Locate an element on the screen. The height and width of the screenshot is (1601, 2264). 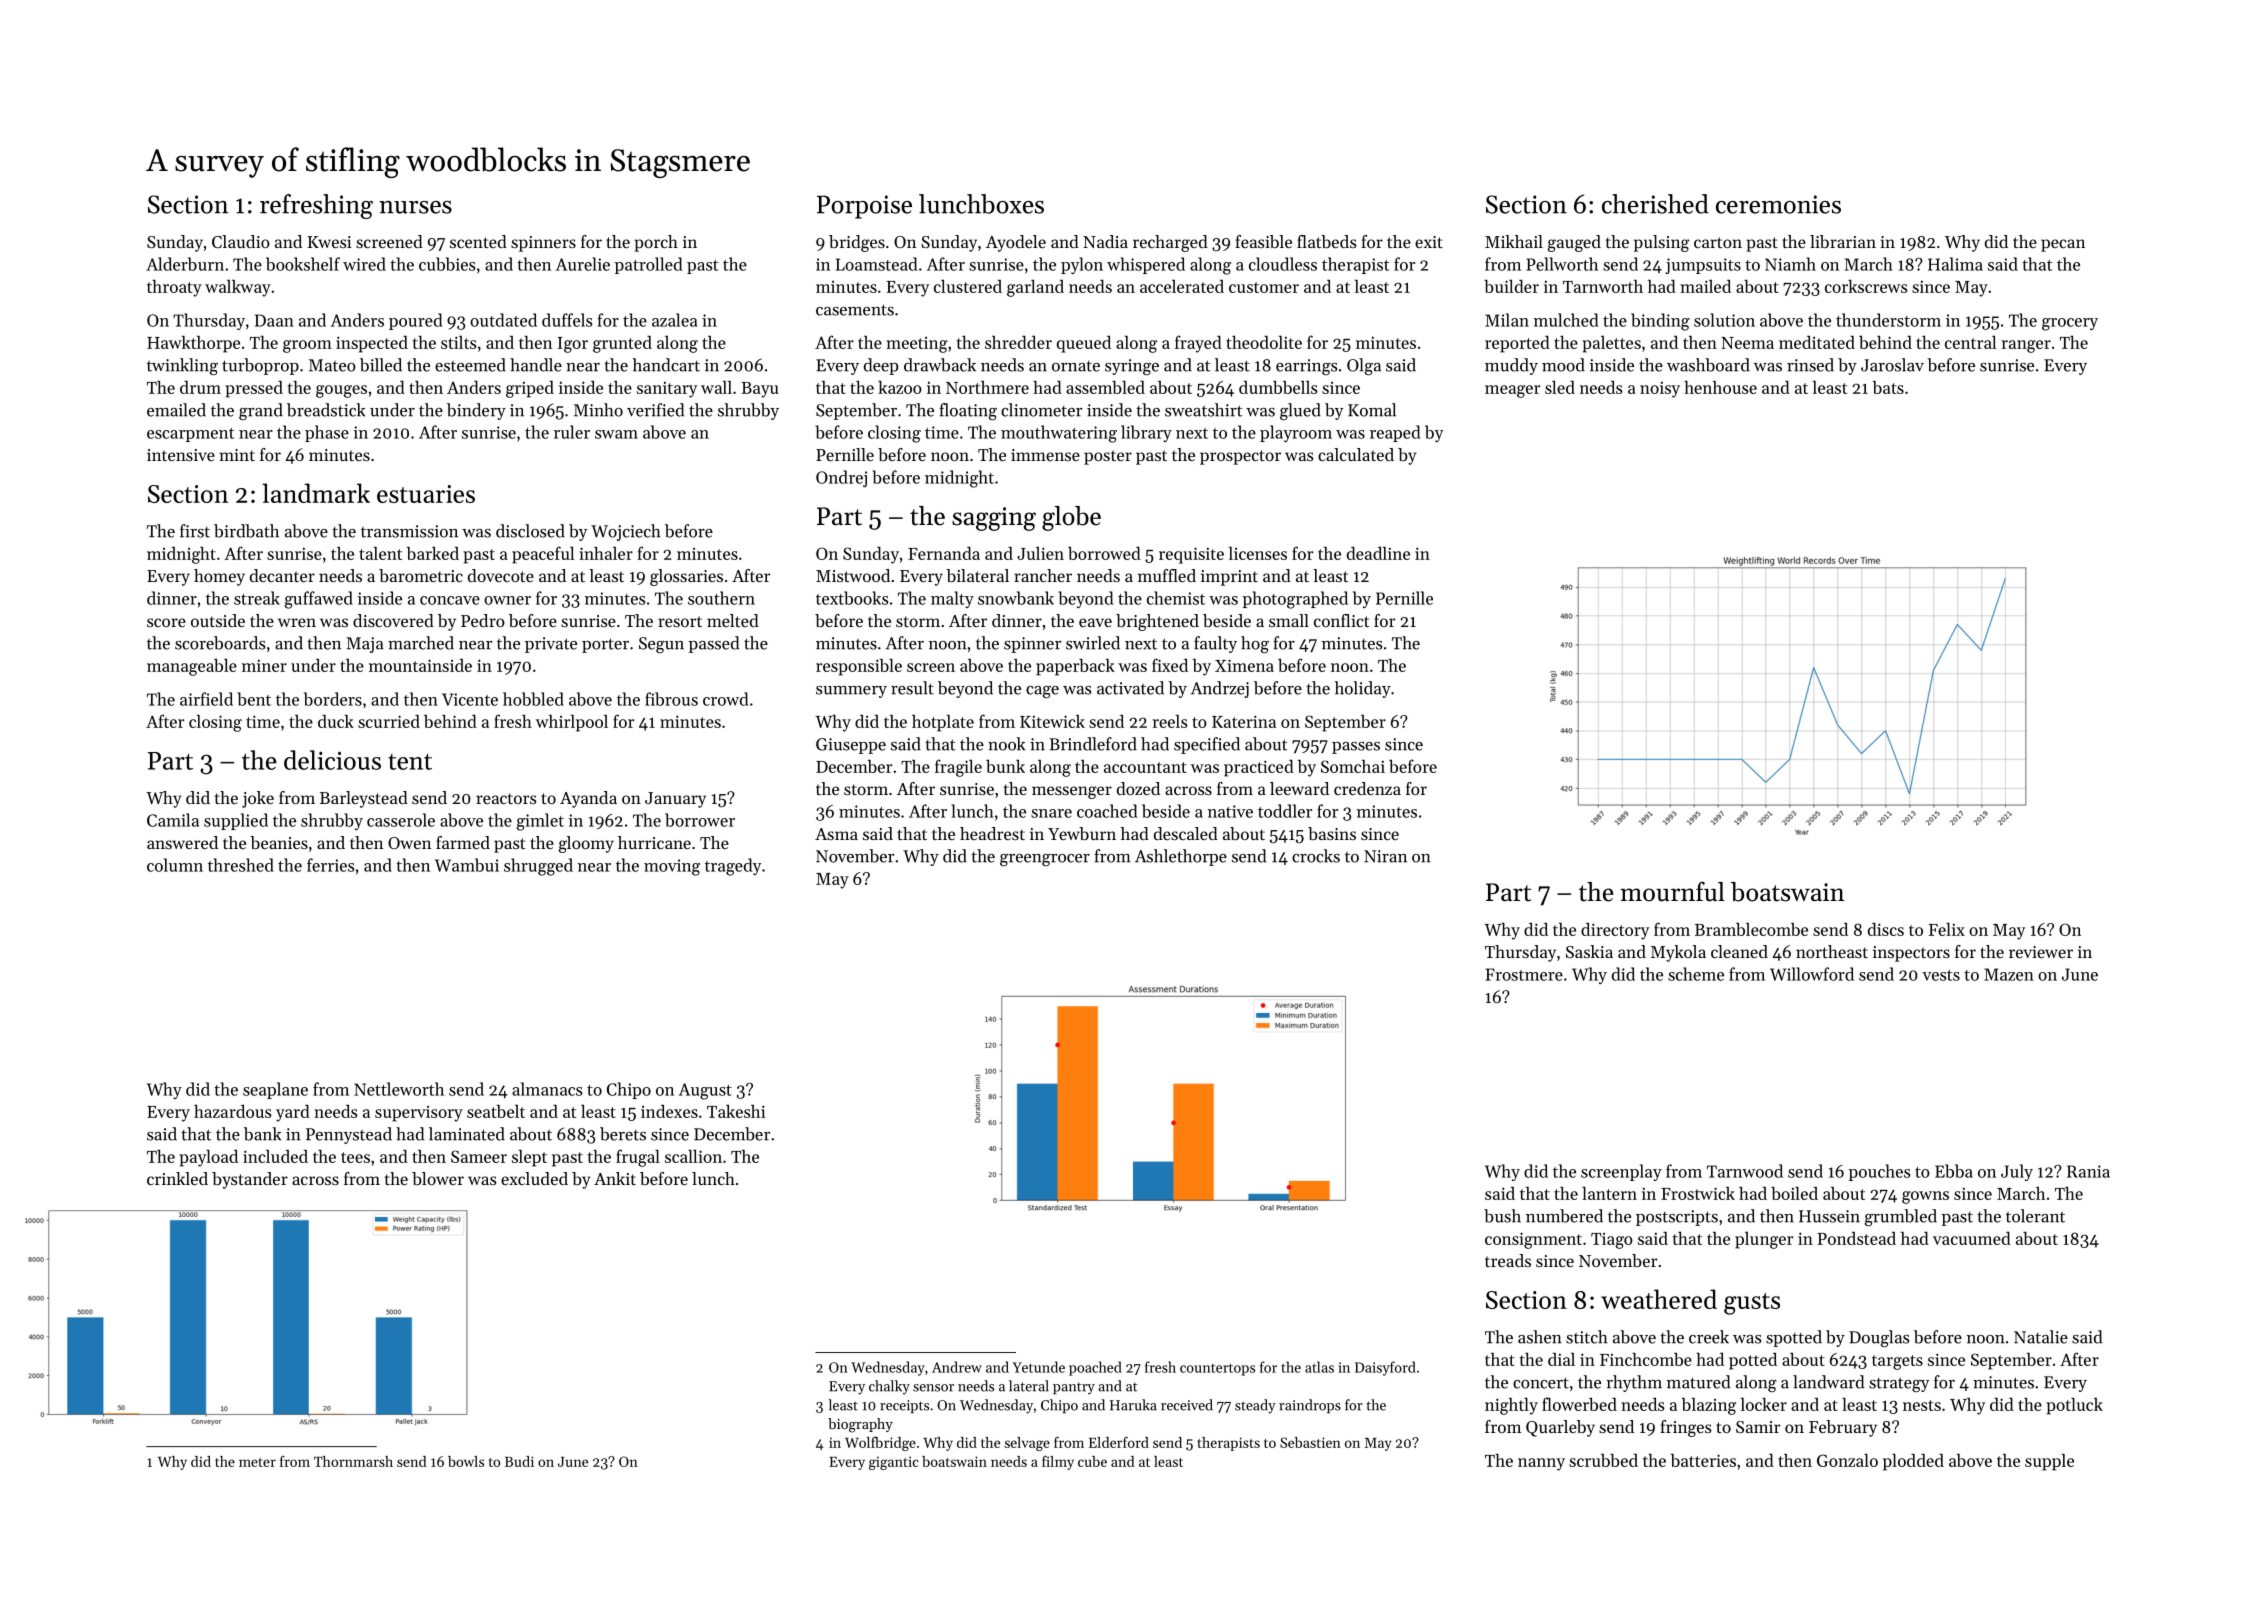
Camila is located at coordinates (173, 820).
